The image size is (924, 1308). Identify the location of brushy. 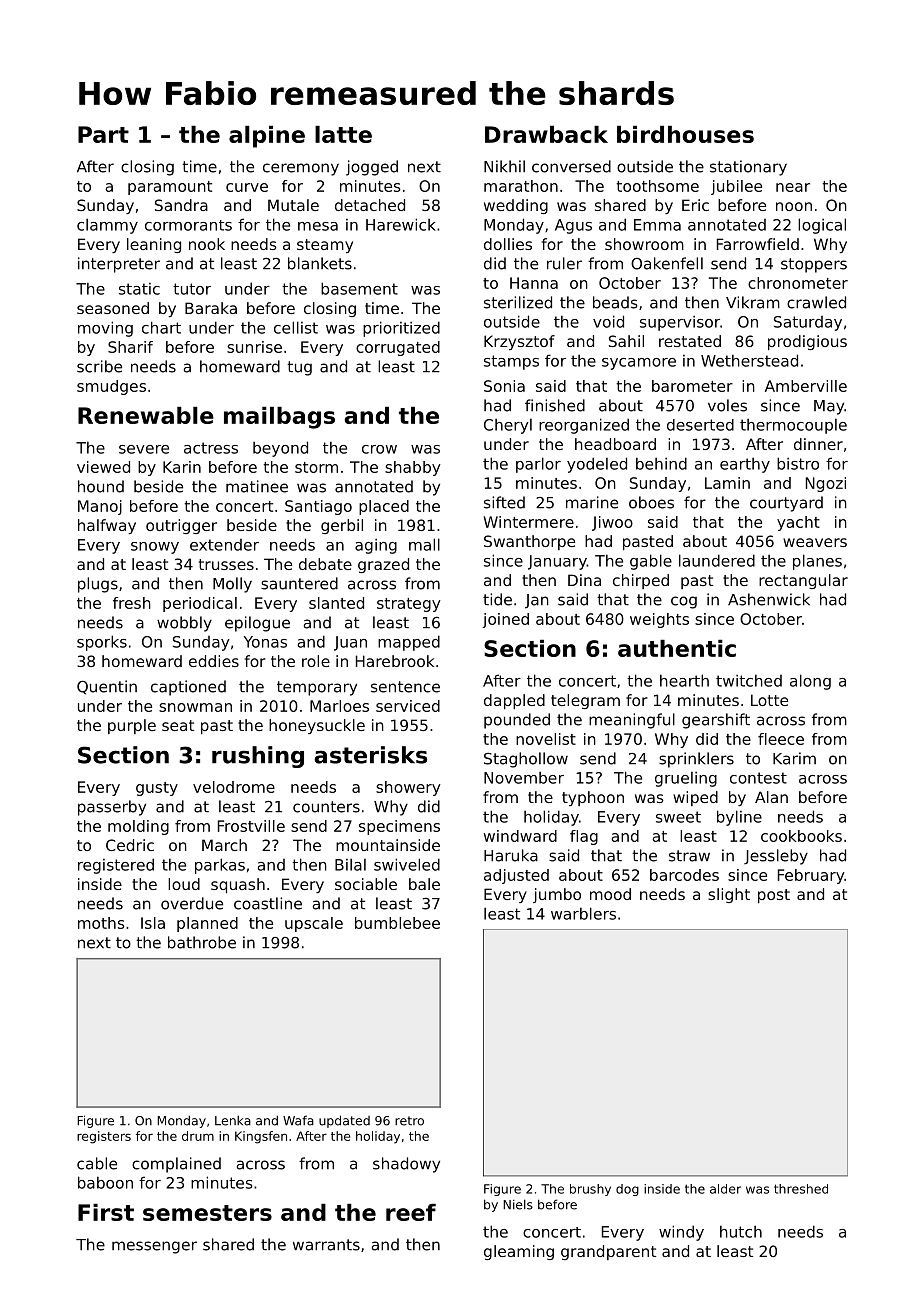
(590, 1190).
